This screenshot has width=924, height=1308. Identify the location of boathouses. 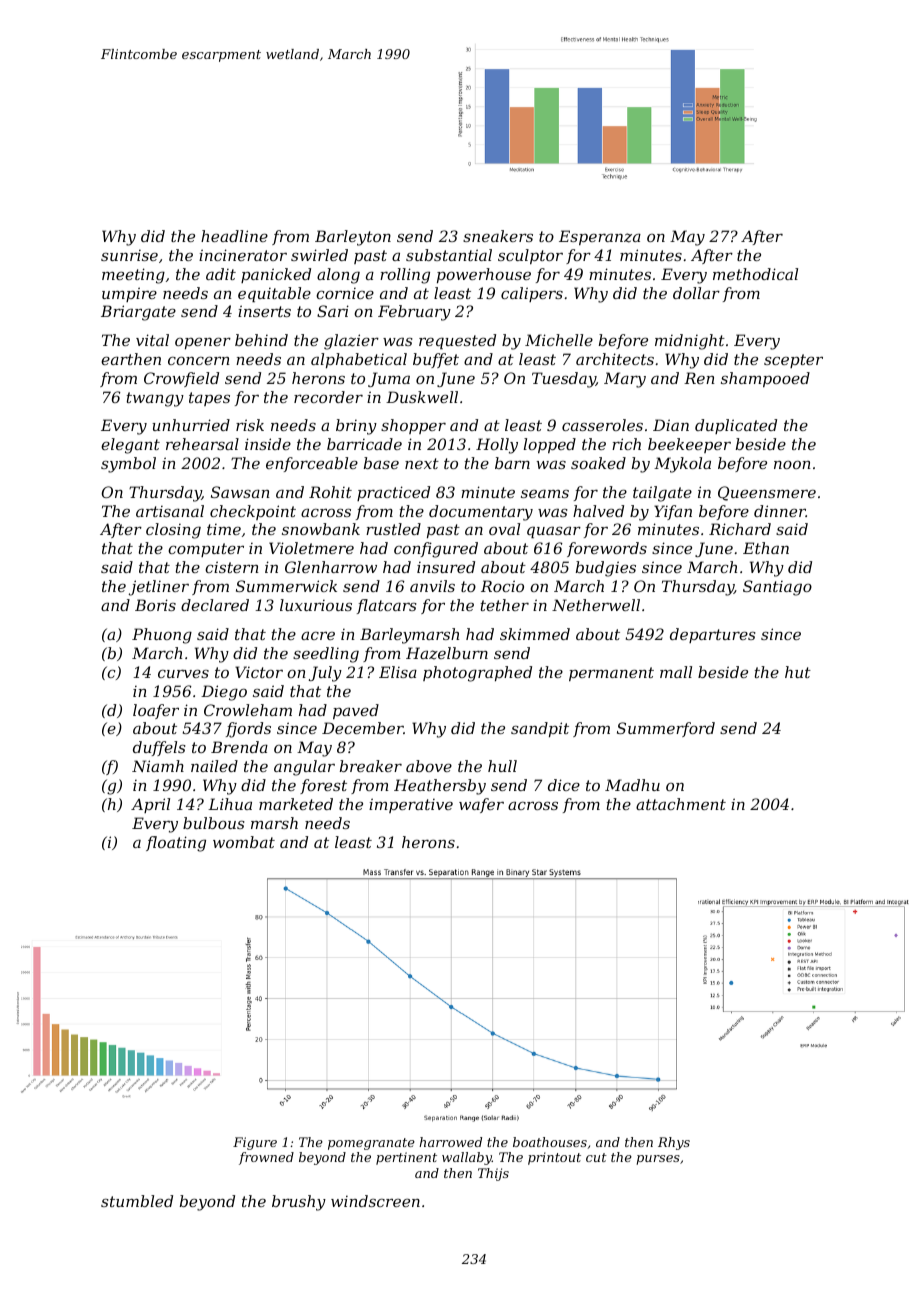
(550, 1142).
